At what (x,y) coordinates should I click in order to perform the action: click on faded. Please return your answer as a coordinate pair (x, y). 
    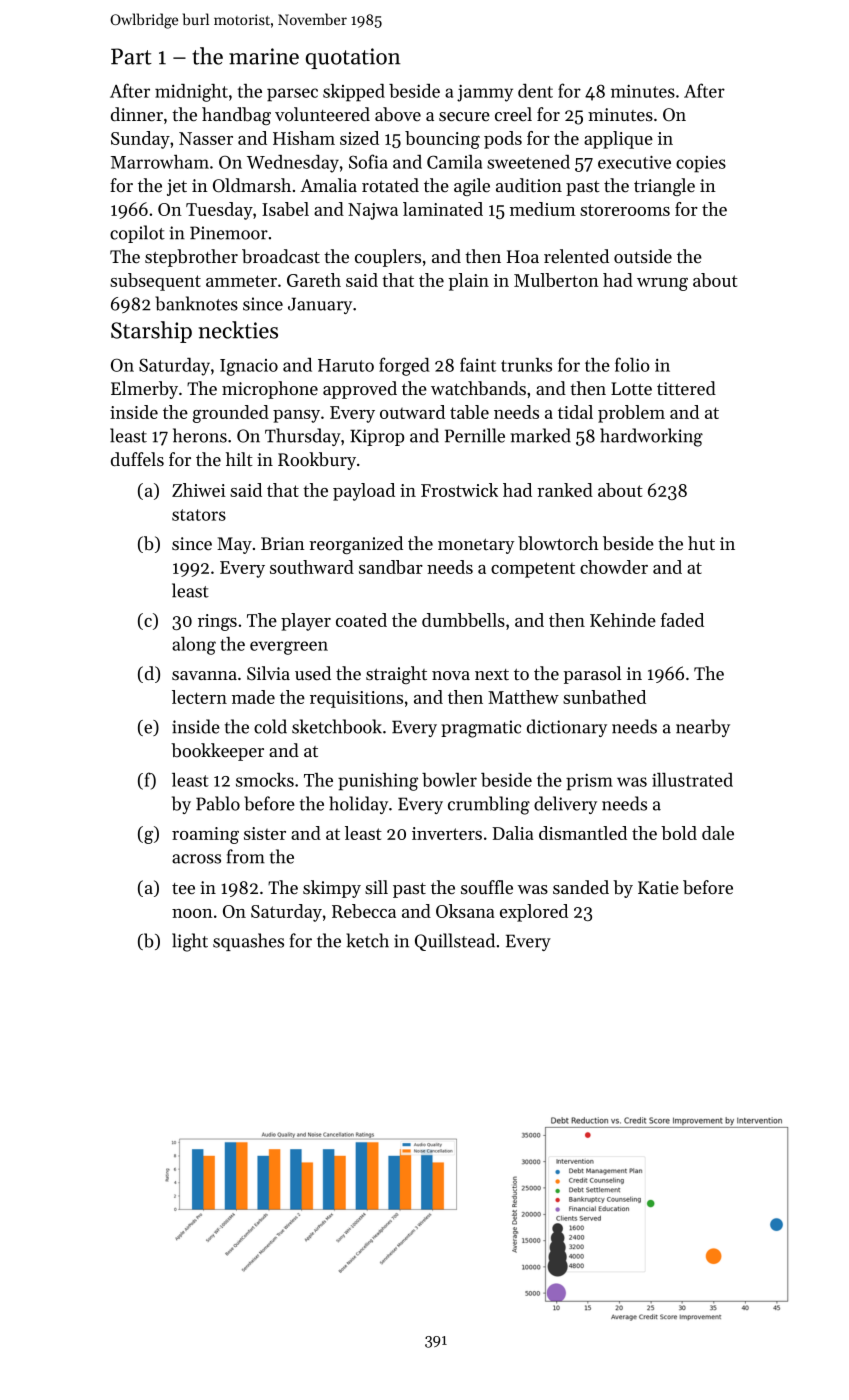
    Looking at the image, I should click on (682, 620).
